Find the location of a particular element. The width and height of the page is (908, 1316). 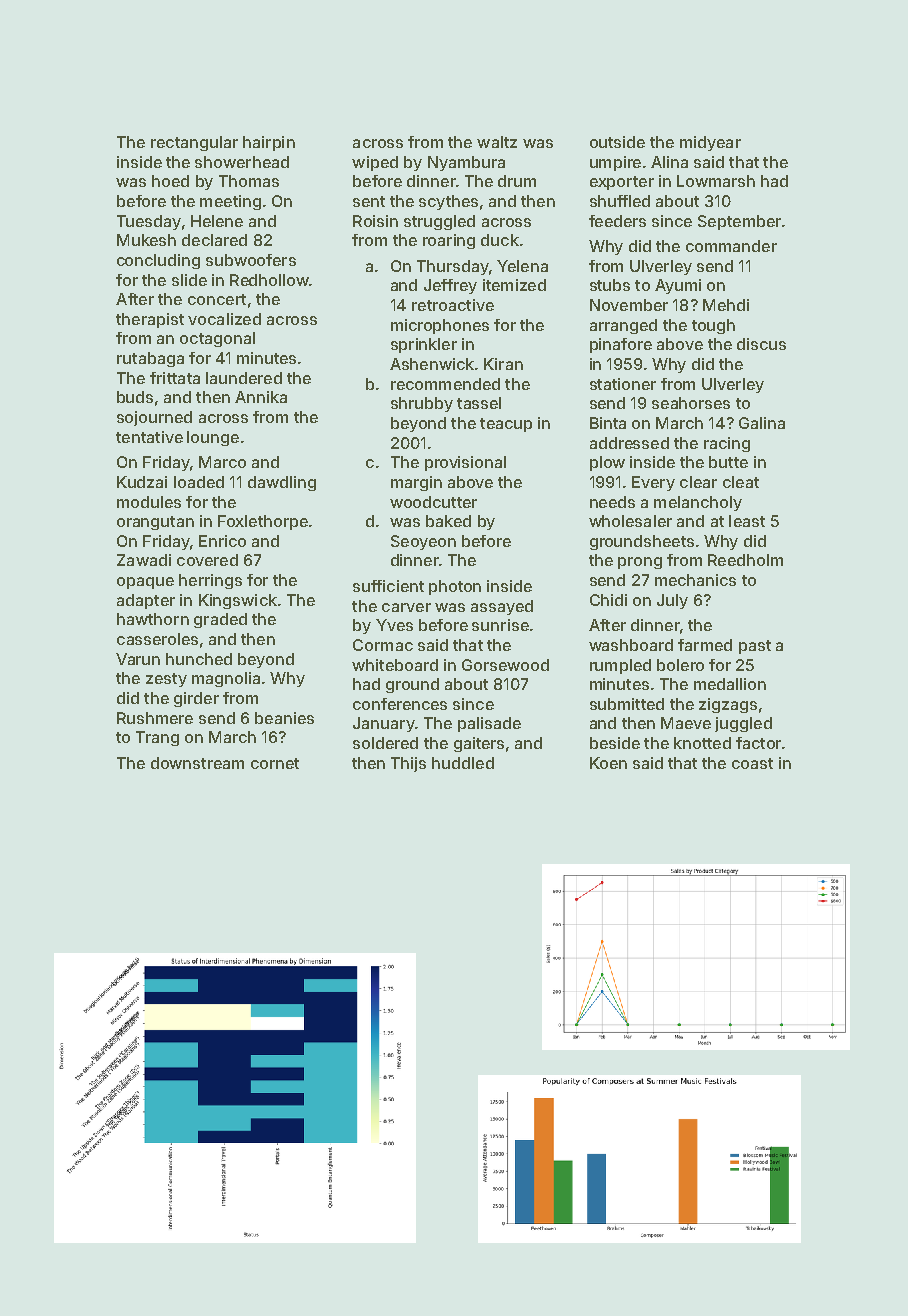

vocalized is located at coordinates (224, 319).
